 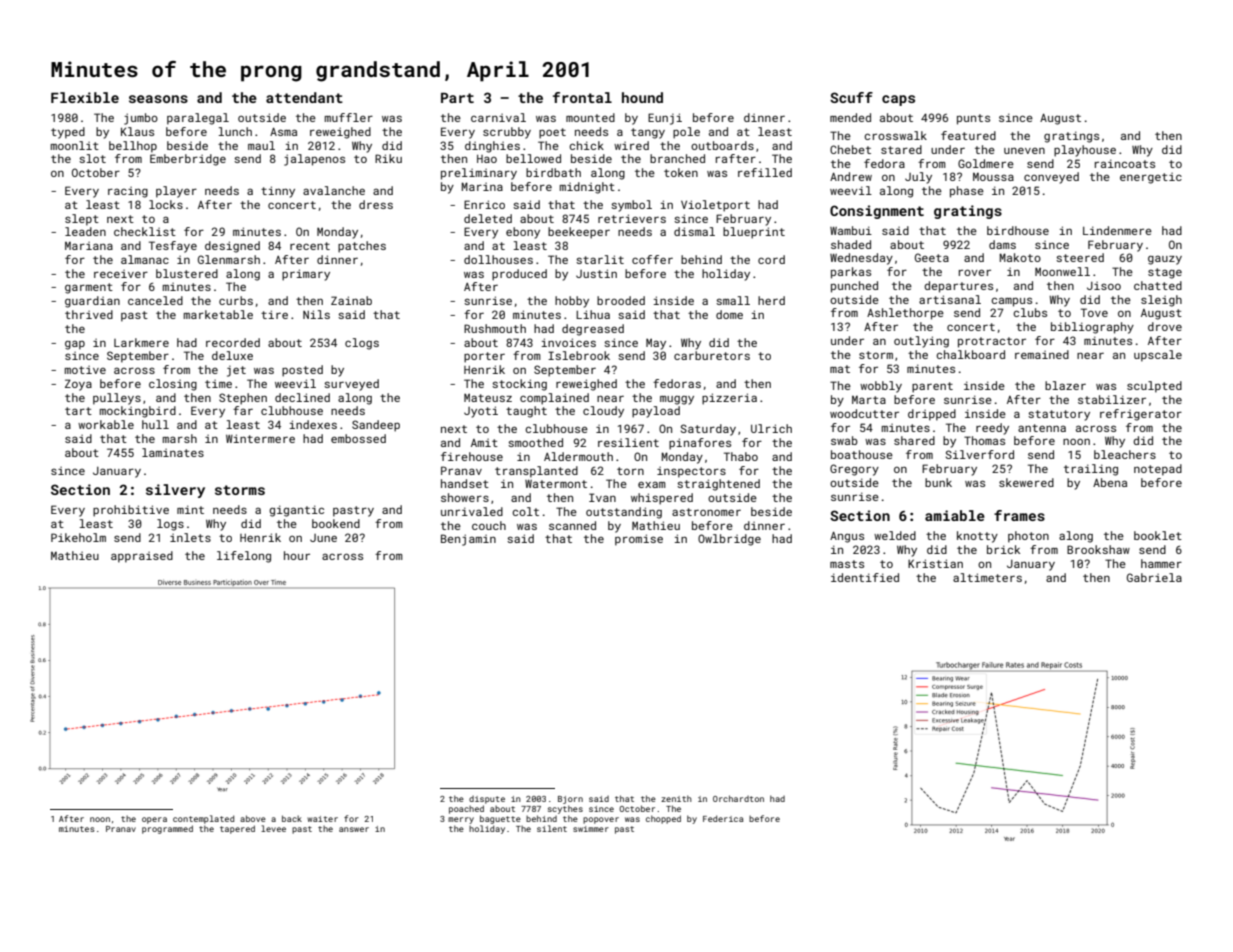 What do you see at coordinates (484, 357) in the screenshot?
I see `porter` at bounding box center [484, 357].
